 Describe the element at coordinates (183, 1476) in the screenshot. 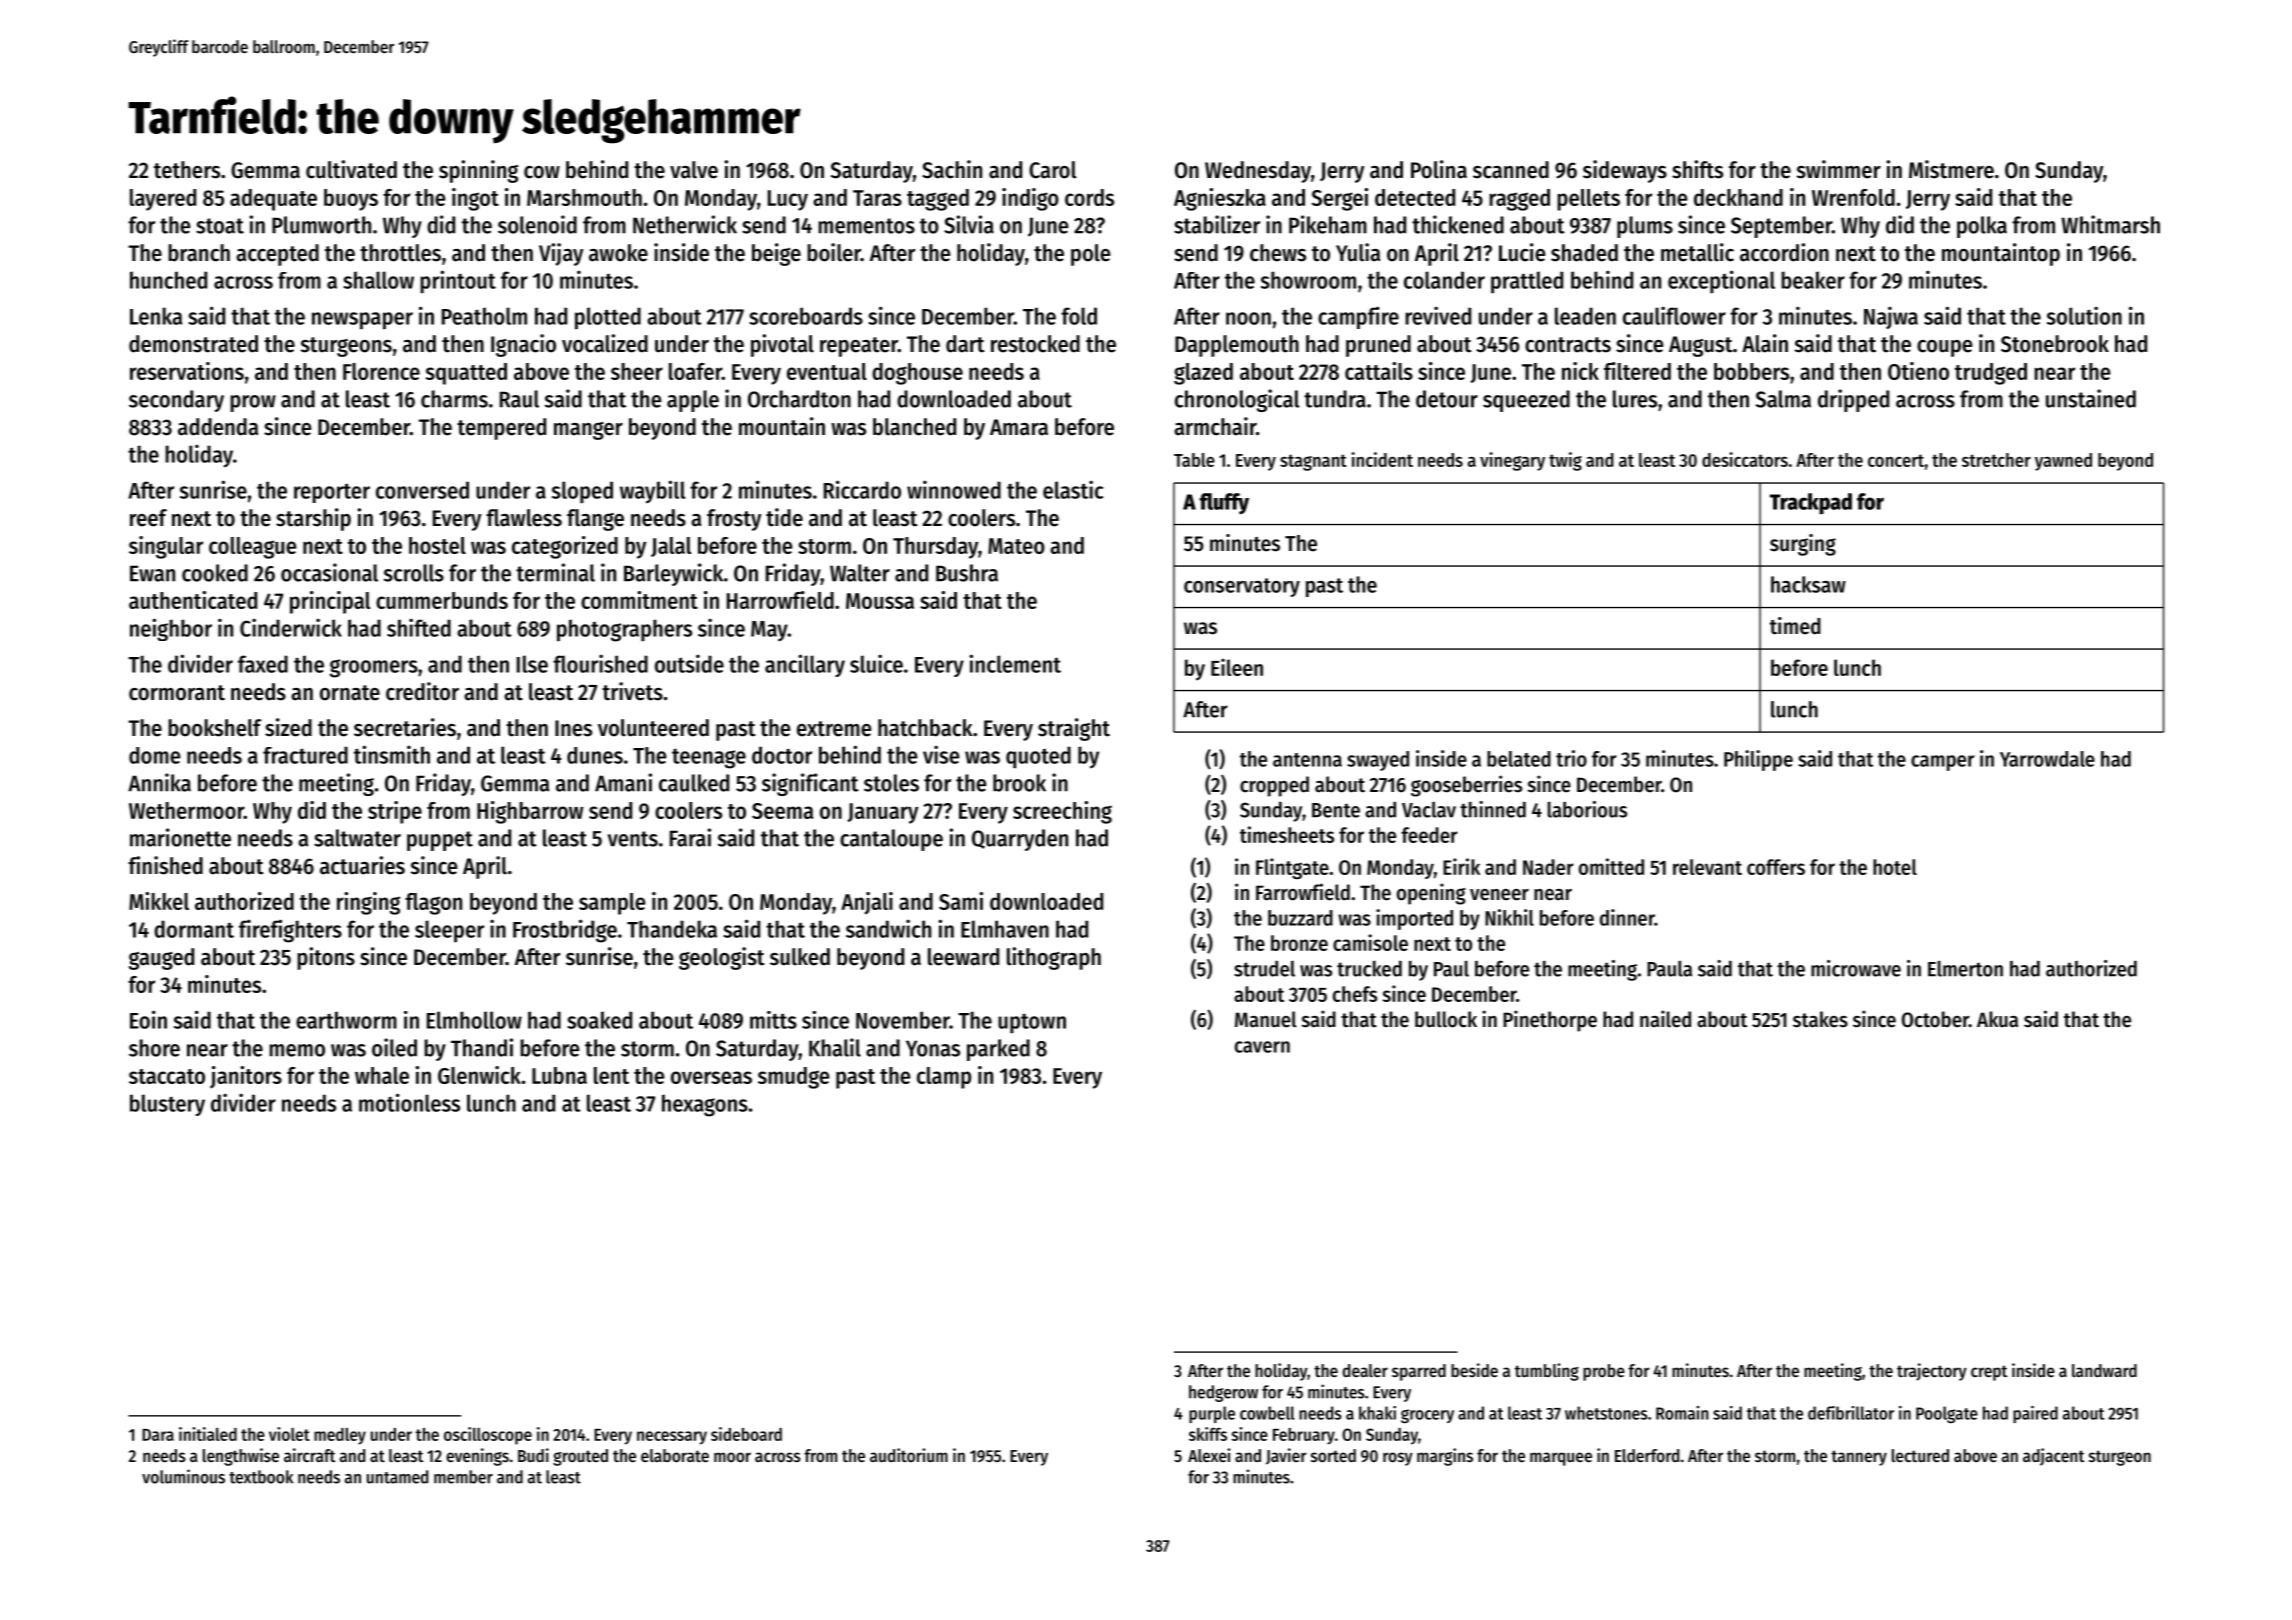

I see `voluminous` at that location.
